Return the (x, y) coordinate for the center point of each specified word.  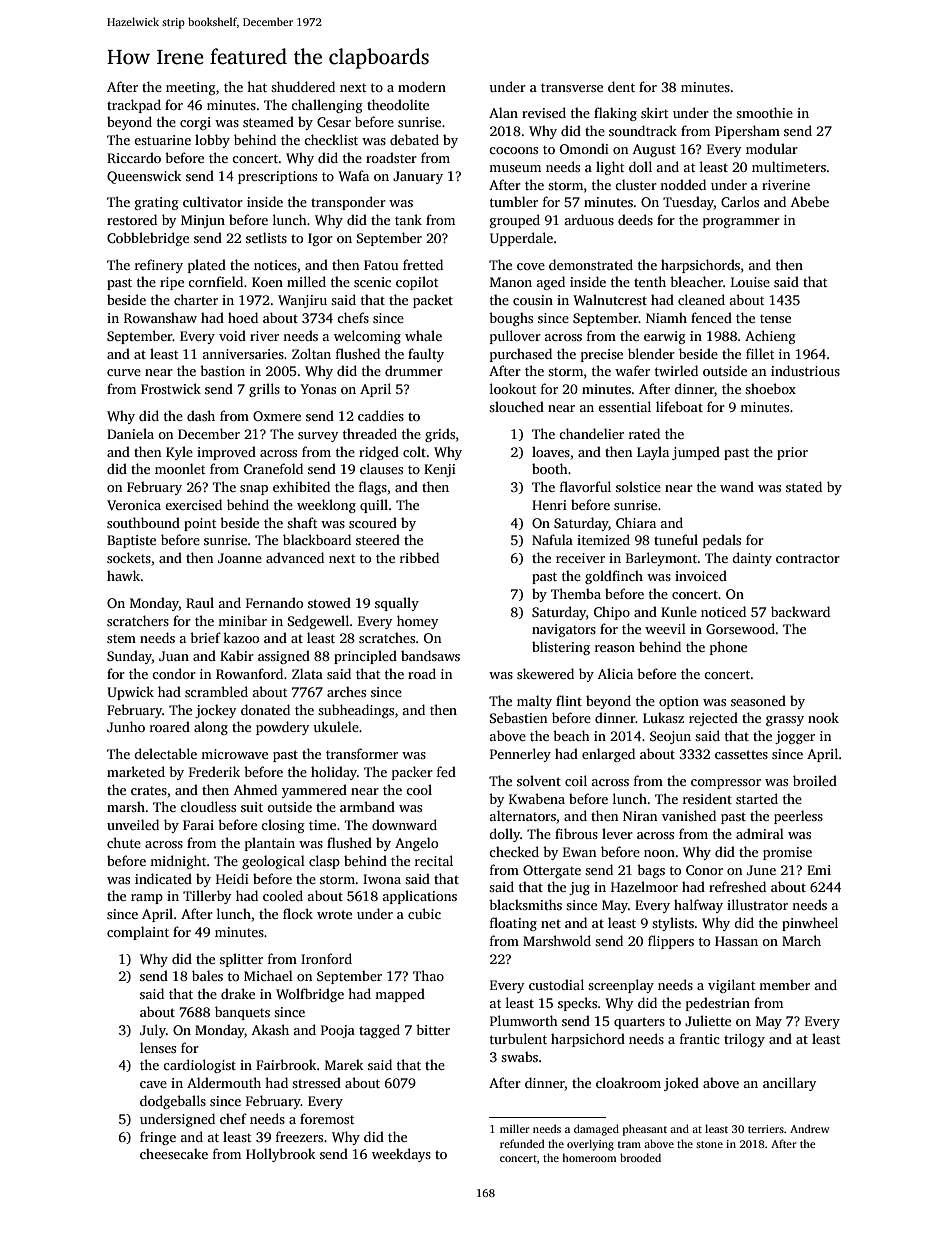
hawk (123, 575)
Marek (344, 1064)
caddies (381, 415)
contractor (808, 558)
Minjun (203, 221)
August (654, 150)
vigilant (731, 986)
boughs (511, 319)
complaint (138, 933)
